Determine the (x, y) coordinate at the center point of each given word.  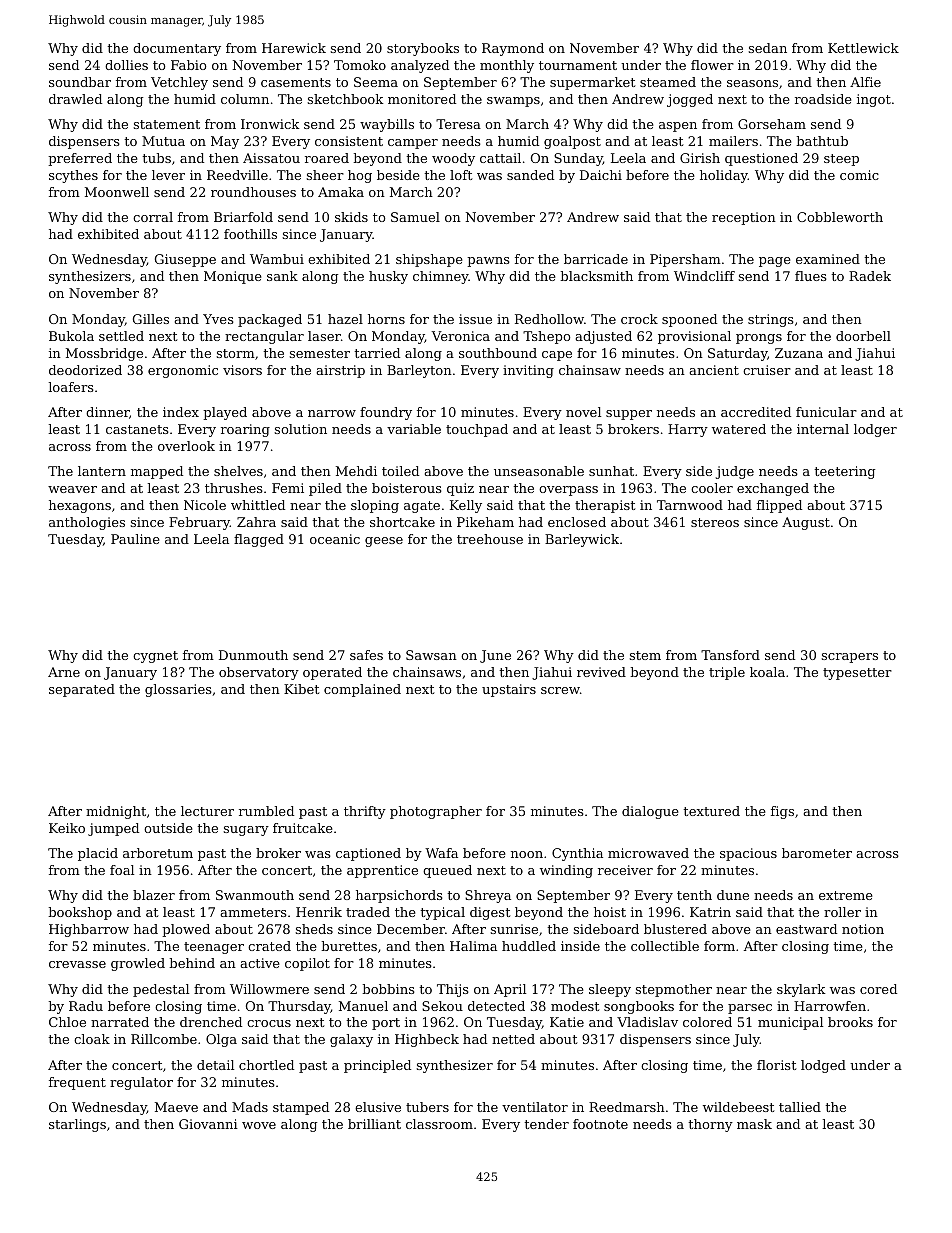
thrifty (365, 812)
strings (771, 320)
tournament (578, 65)
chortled (266, 1065)
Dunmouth (253, 655)
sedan (768, 48)
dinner (107, 412)
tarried (377, 353)
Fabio (189, 65)
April (510, 990)
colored (707, 1022)
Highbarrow (89, 930)
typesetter (857, 674)
